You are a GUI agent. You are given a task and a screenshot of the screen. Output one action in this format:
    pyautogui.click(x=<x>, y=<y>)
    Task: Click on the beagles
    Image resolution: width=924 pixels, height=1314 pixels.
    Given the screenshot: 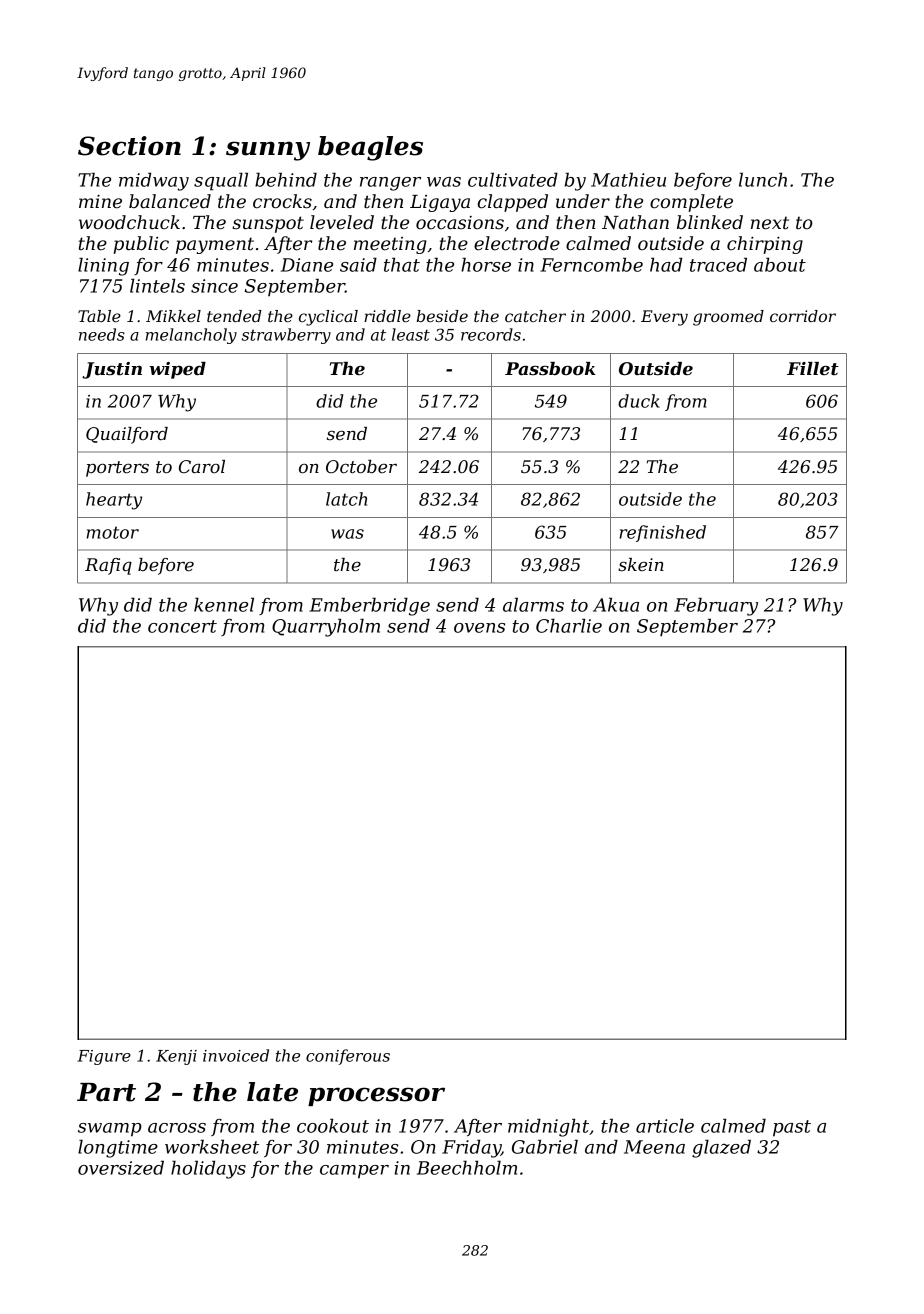 What is the action you would take?
    pyautogui.click(x=370, y=148)
